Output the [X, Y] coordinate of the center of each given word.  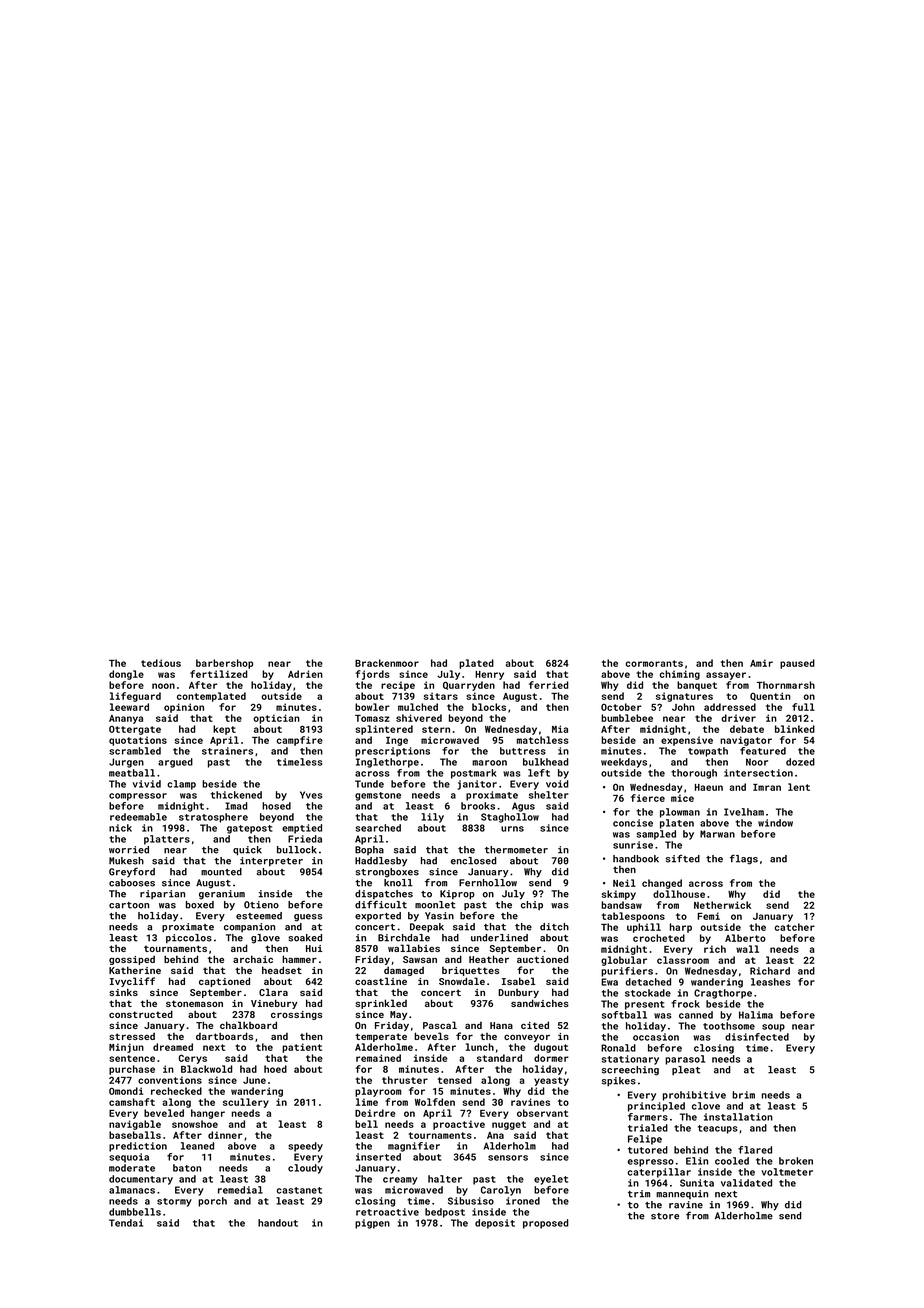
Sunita [697, 1183]
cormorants [654, 663]
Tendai [126, 1223]
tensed [455, 1080]
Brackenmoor [387, 663]
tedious [161, 663]
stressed [132, 1036]
